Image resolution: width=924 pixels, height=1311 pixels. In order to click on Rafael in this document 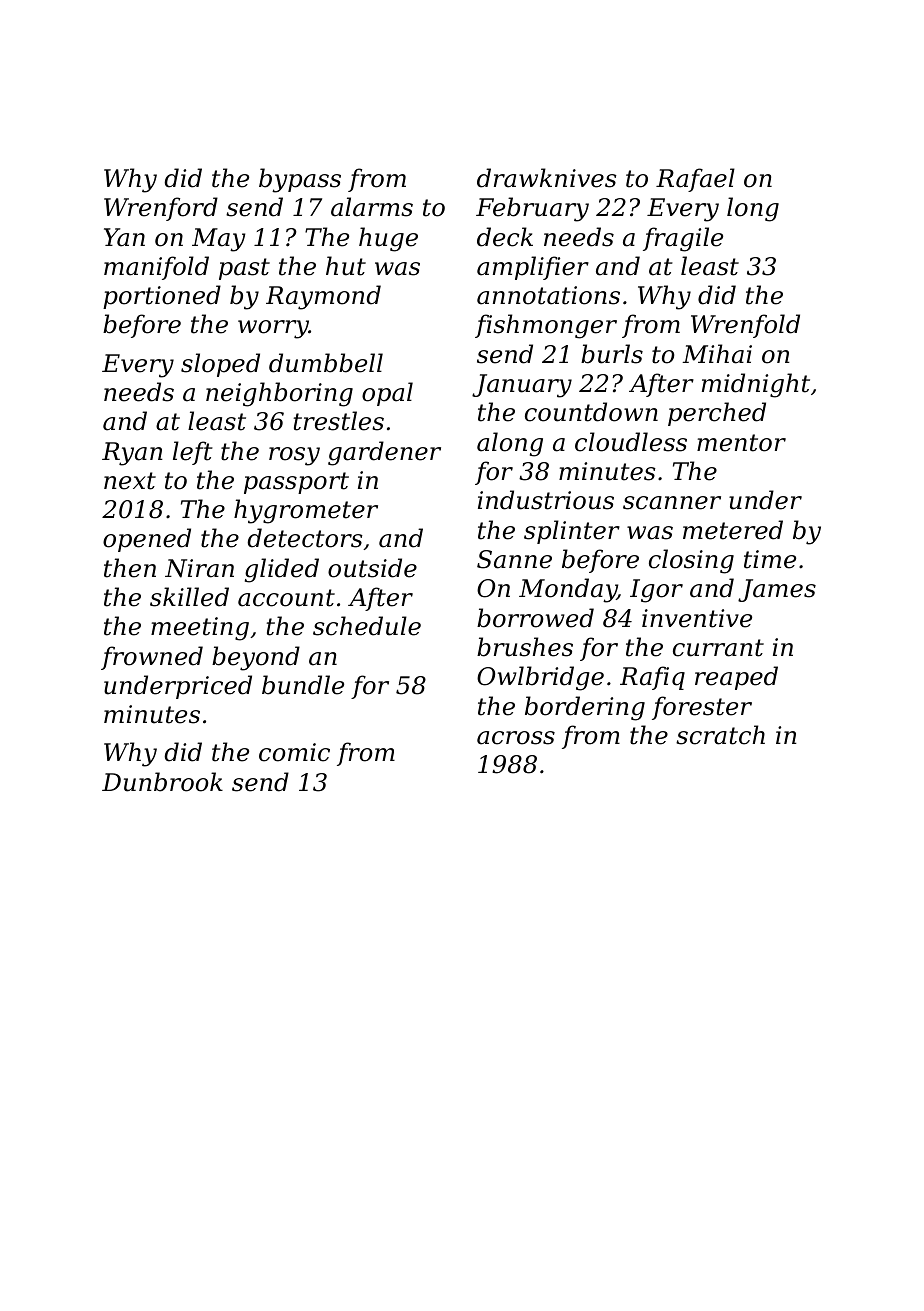, I will do `click(695, 180)`.
